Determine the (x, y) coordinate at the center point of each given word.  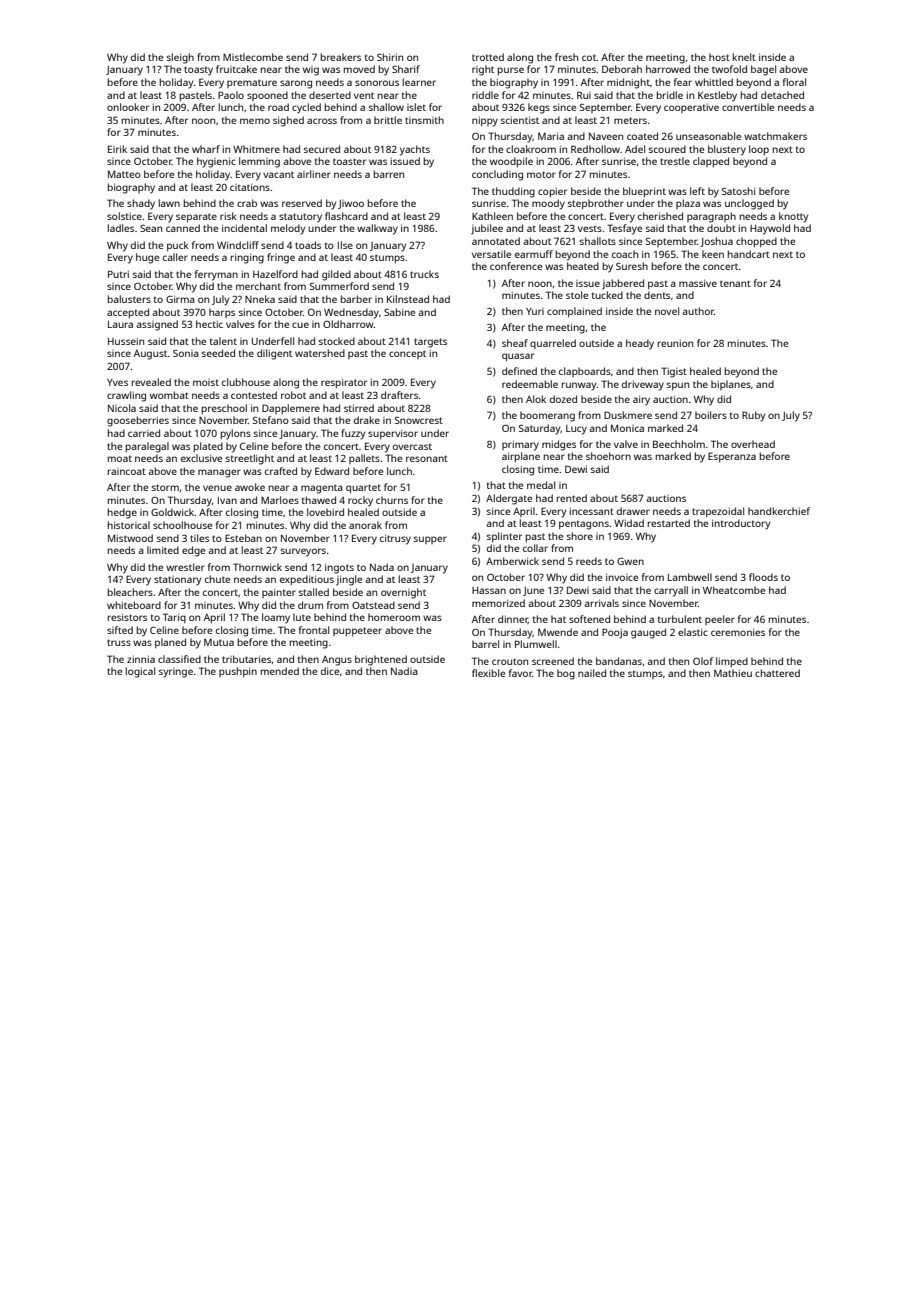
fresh (566, 57)
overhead (753, 444)
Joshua (716, 242)
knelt (744, 57)
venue (217, 488)
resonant (427, 458)
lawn (169, 203)
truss (119, 642)
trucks (424, 274)
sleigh (180, 58)
